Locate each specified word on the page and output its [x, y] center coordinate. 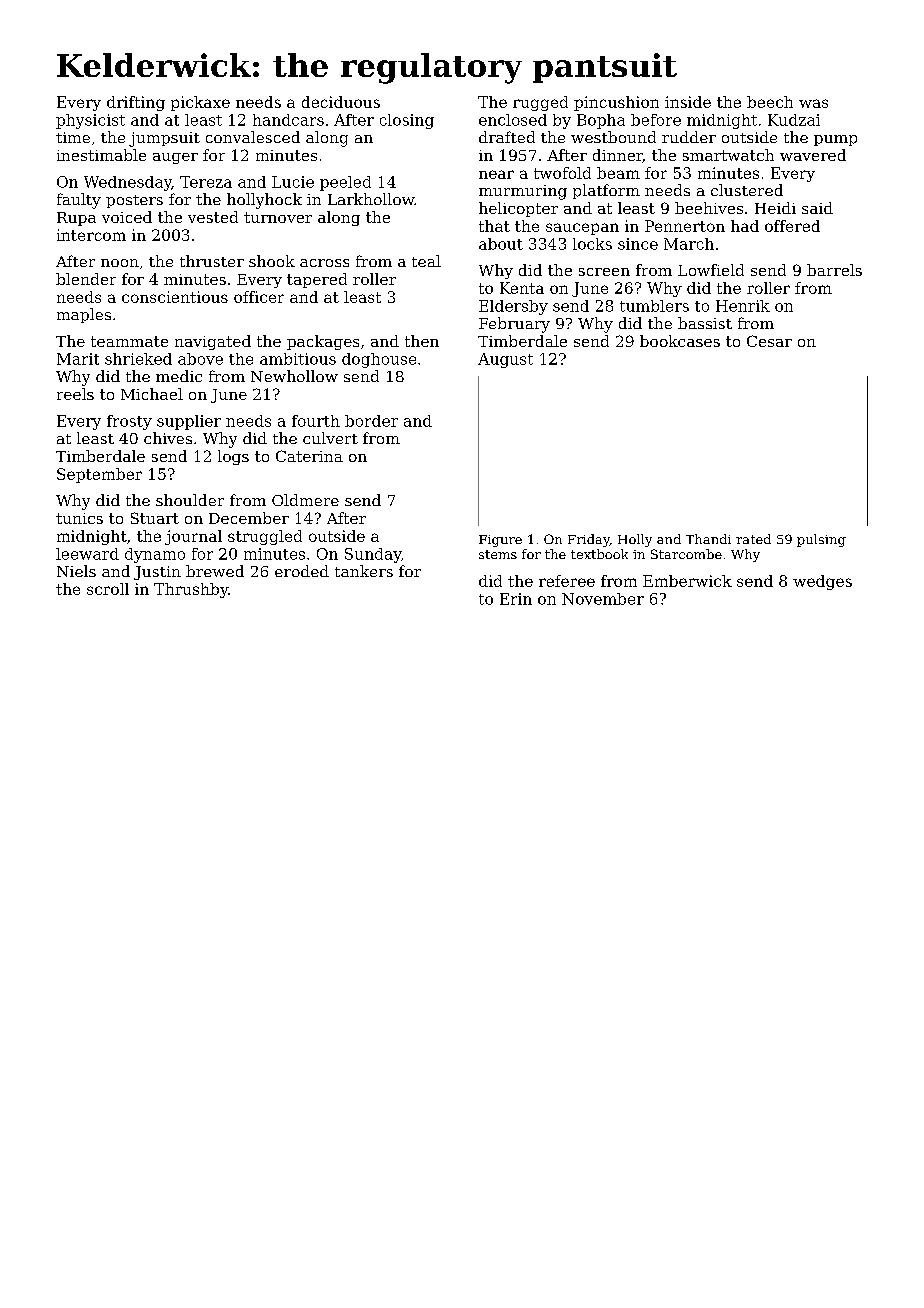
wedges [822, 582]
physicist [90, 121]
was [813, 103]
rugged [540, 103]
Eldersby [513, 307]
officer [259, 297]
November [603, 599]
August [505, 360]
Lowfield [711, 270]
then [422, 341]
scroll [108, 589]
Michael [152, 394]
